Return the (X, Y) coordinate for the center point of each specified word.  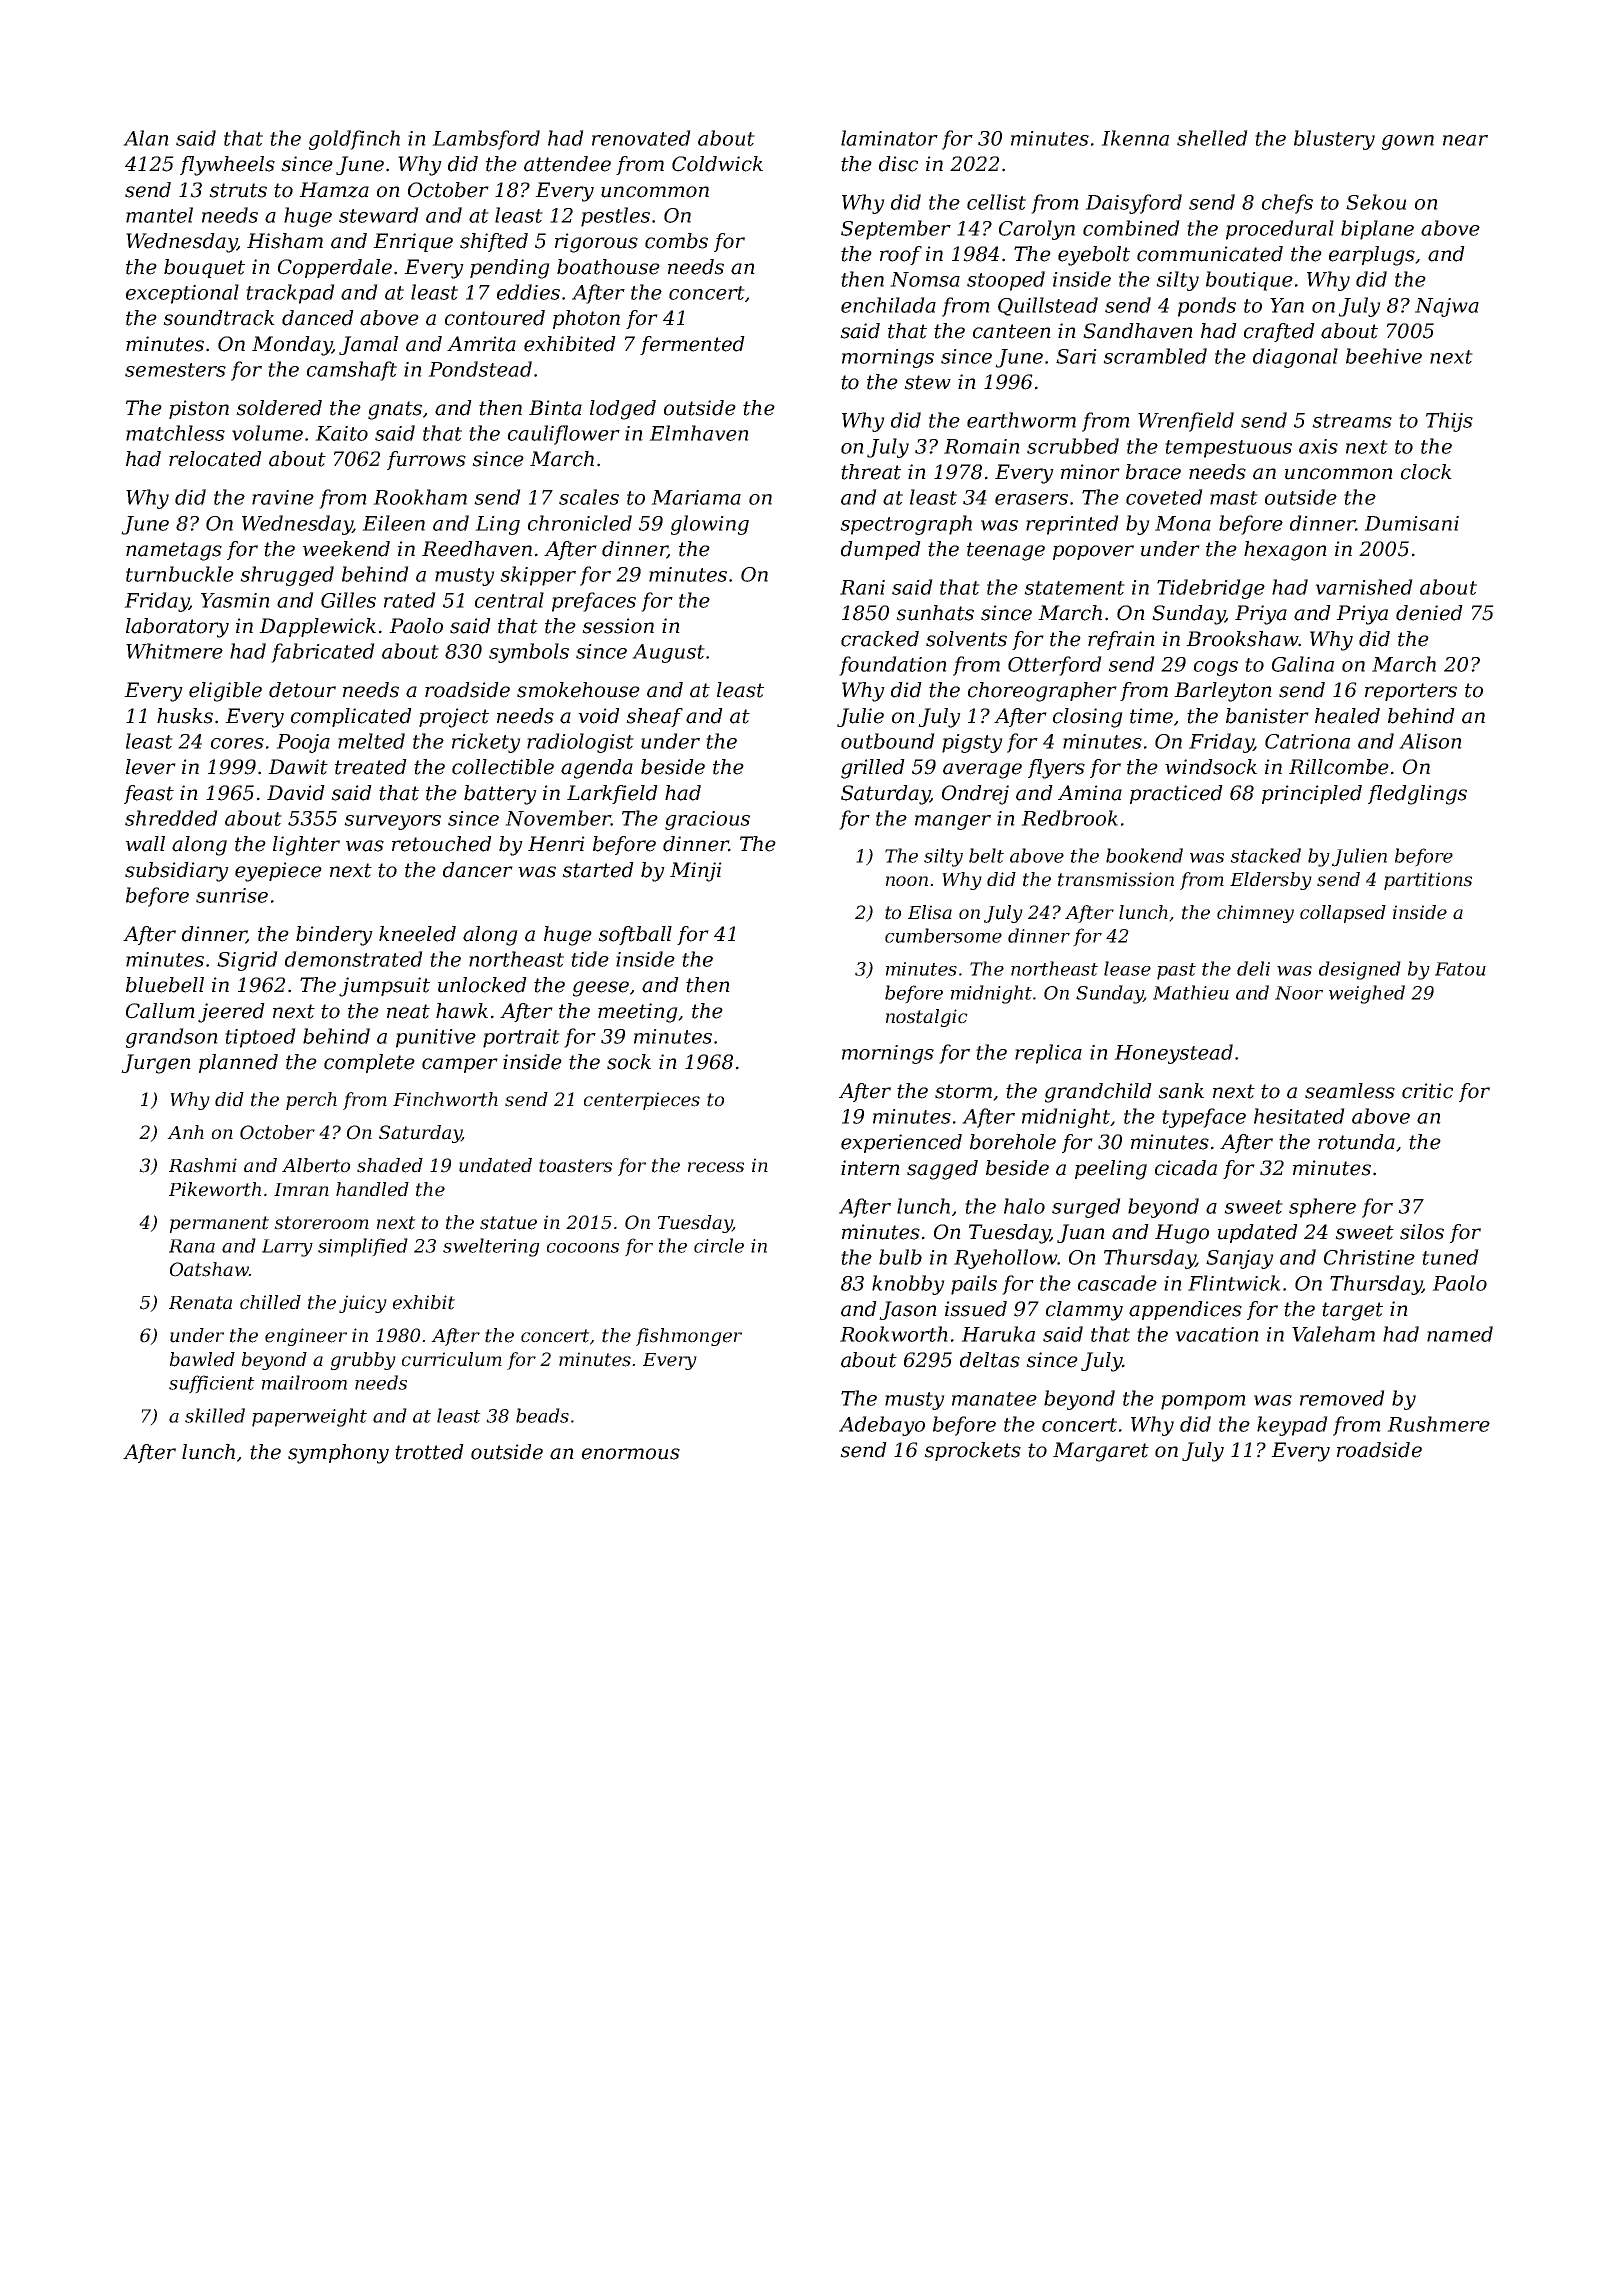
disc (898, 164)
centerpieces (642, 1101)
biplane (1377, 230)
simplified (363, 1247)
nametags (174, 551)
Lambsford (486, 140)
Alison (1430, 741)
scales (589, 497)
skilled (215, 1415)
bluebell (165, 985)
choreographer (1042, 692)
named (1460, 1334)
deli (1253, 968)
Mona (1183, 523)
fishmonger (689, 1337)
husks (185, 716)
